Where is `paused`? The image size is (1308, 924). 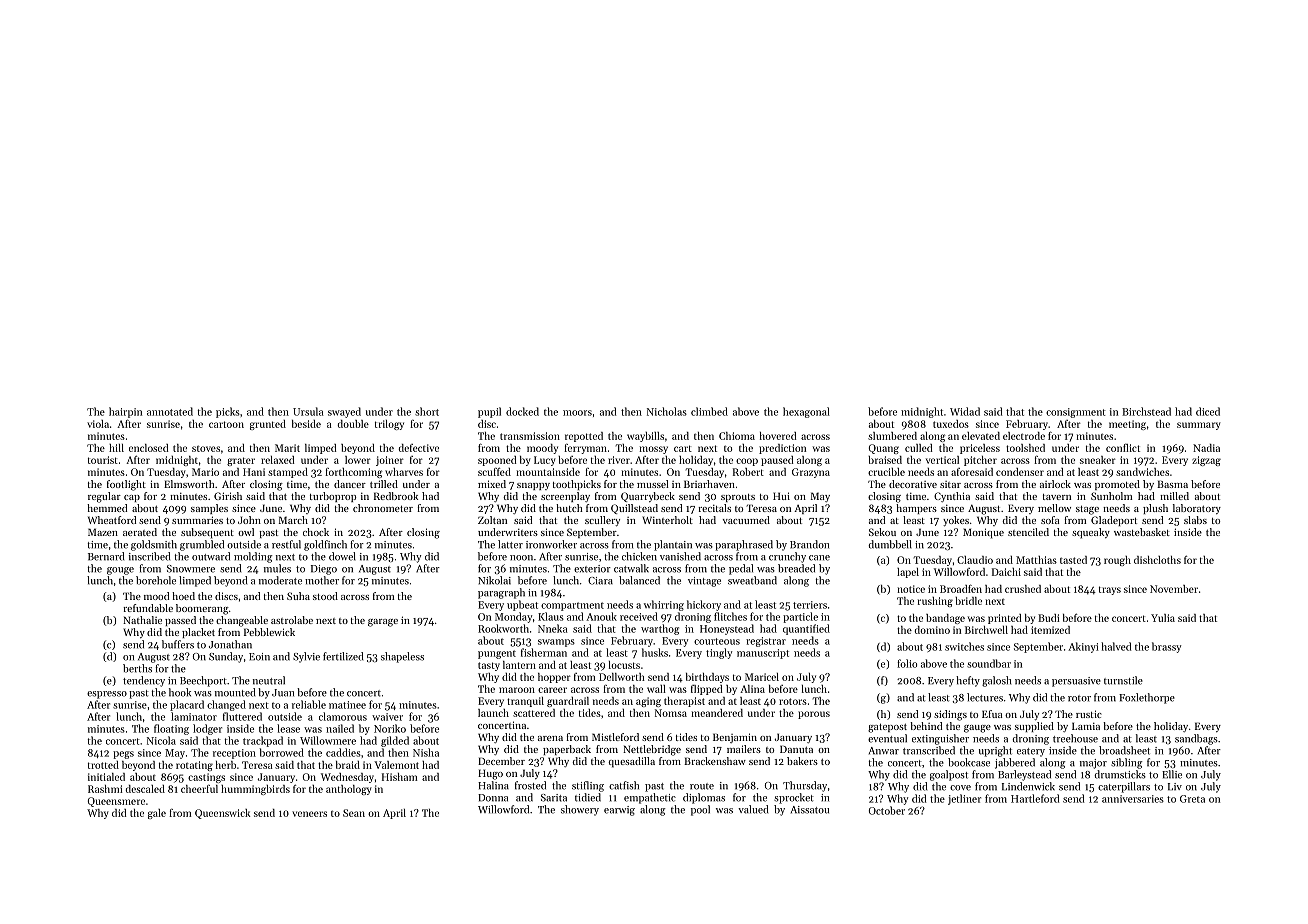 paused is located at coordinates (777, 461).
